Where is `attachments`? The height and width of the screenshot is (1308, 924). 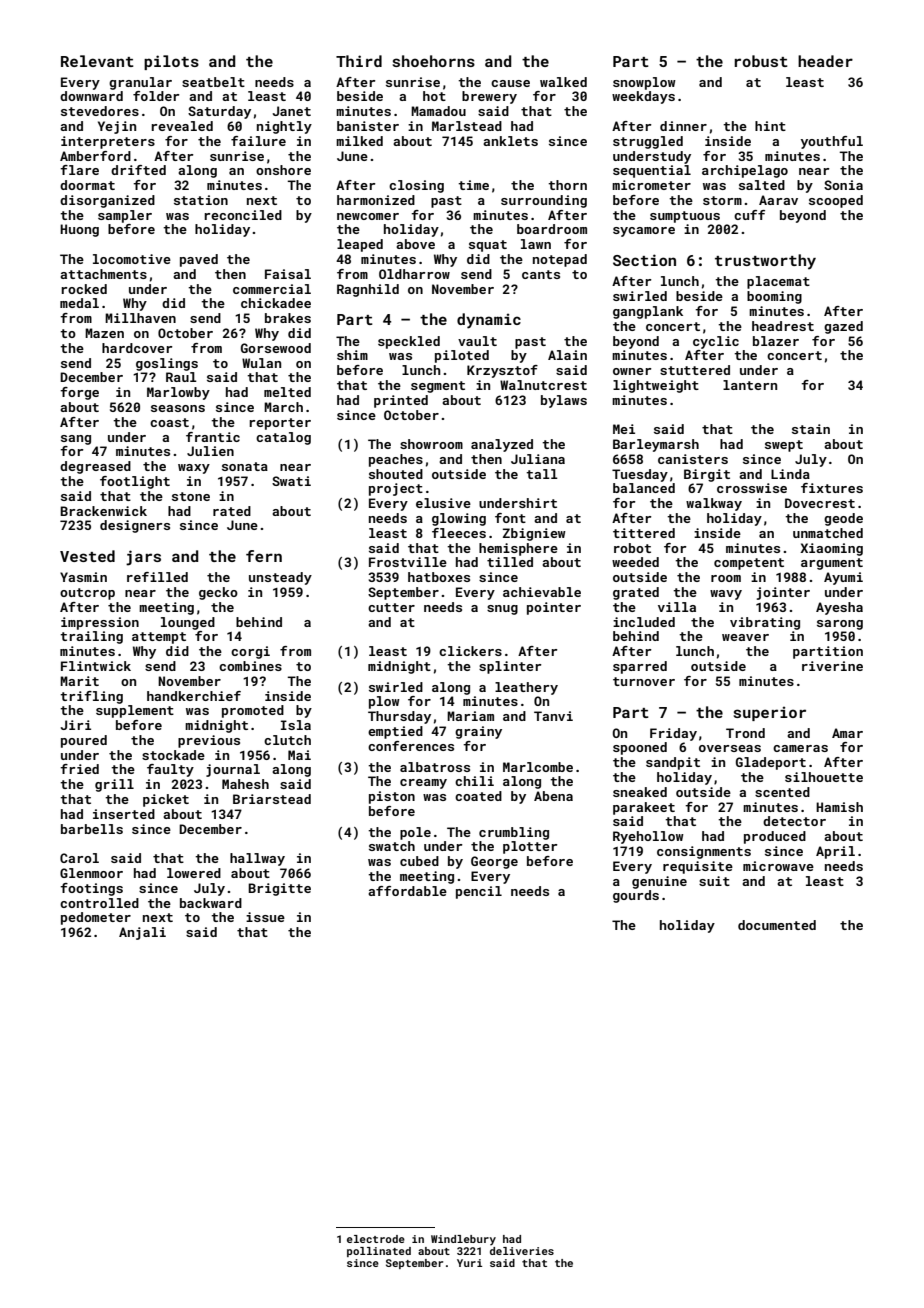
attachments is located at coordinates (103, 274).
